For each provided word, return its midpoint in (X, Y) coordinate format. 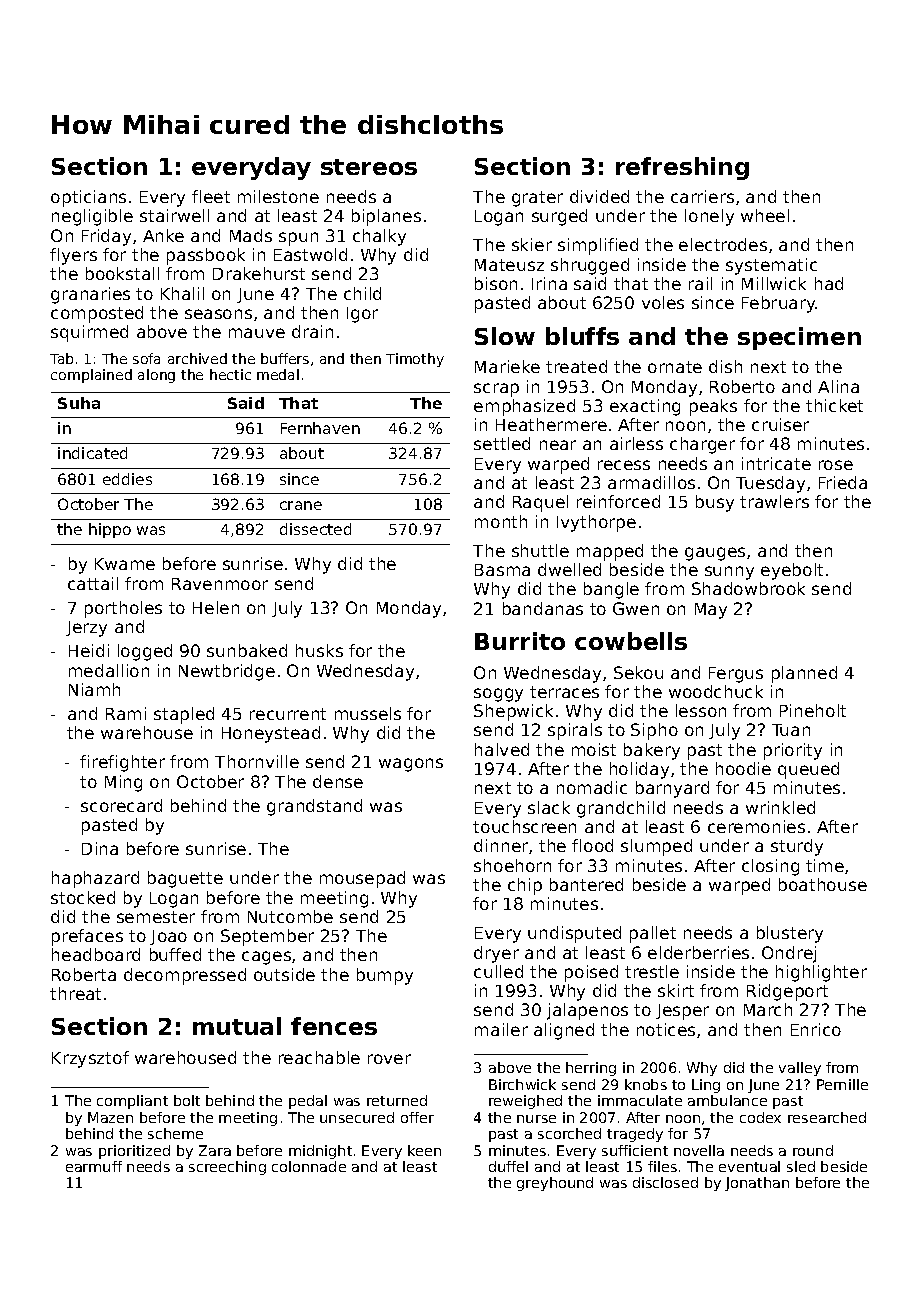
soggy (498, 695)
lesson (701, 710)
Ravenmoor (220, 584)
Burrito (520, 641)
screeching (227, 1168)
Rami (126, 713)
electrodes (723, 244)
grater (537, 199)
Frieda (843, 482)
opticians (88, 198)
